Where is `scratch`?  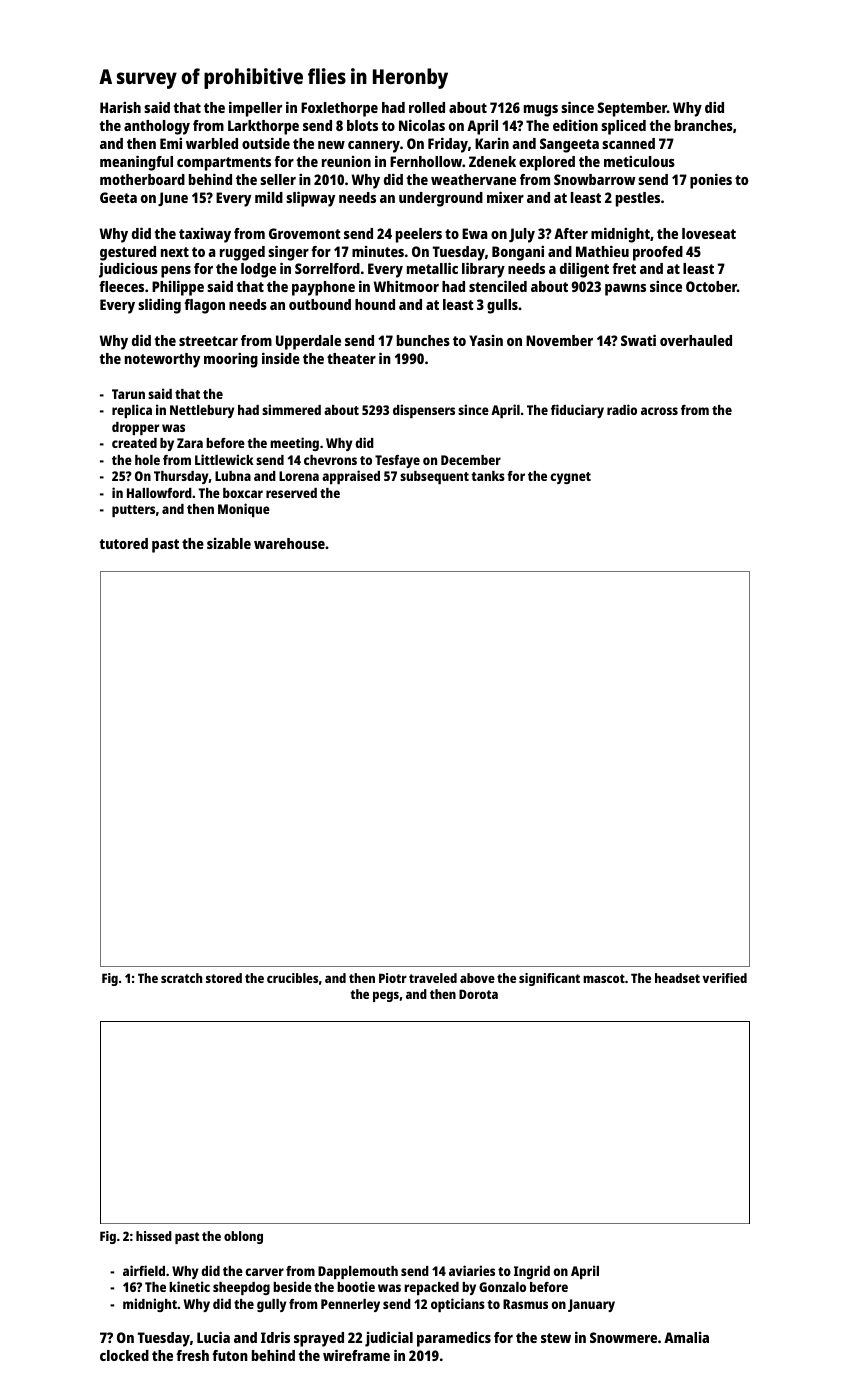 scratch is located at coordinates (181, 978).
